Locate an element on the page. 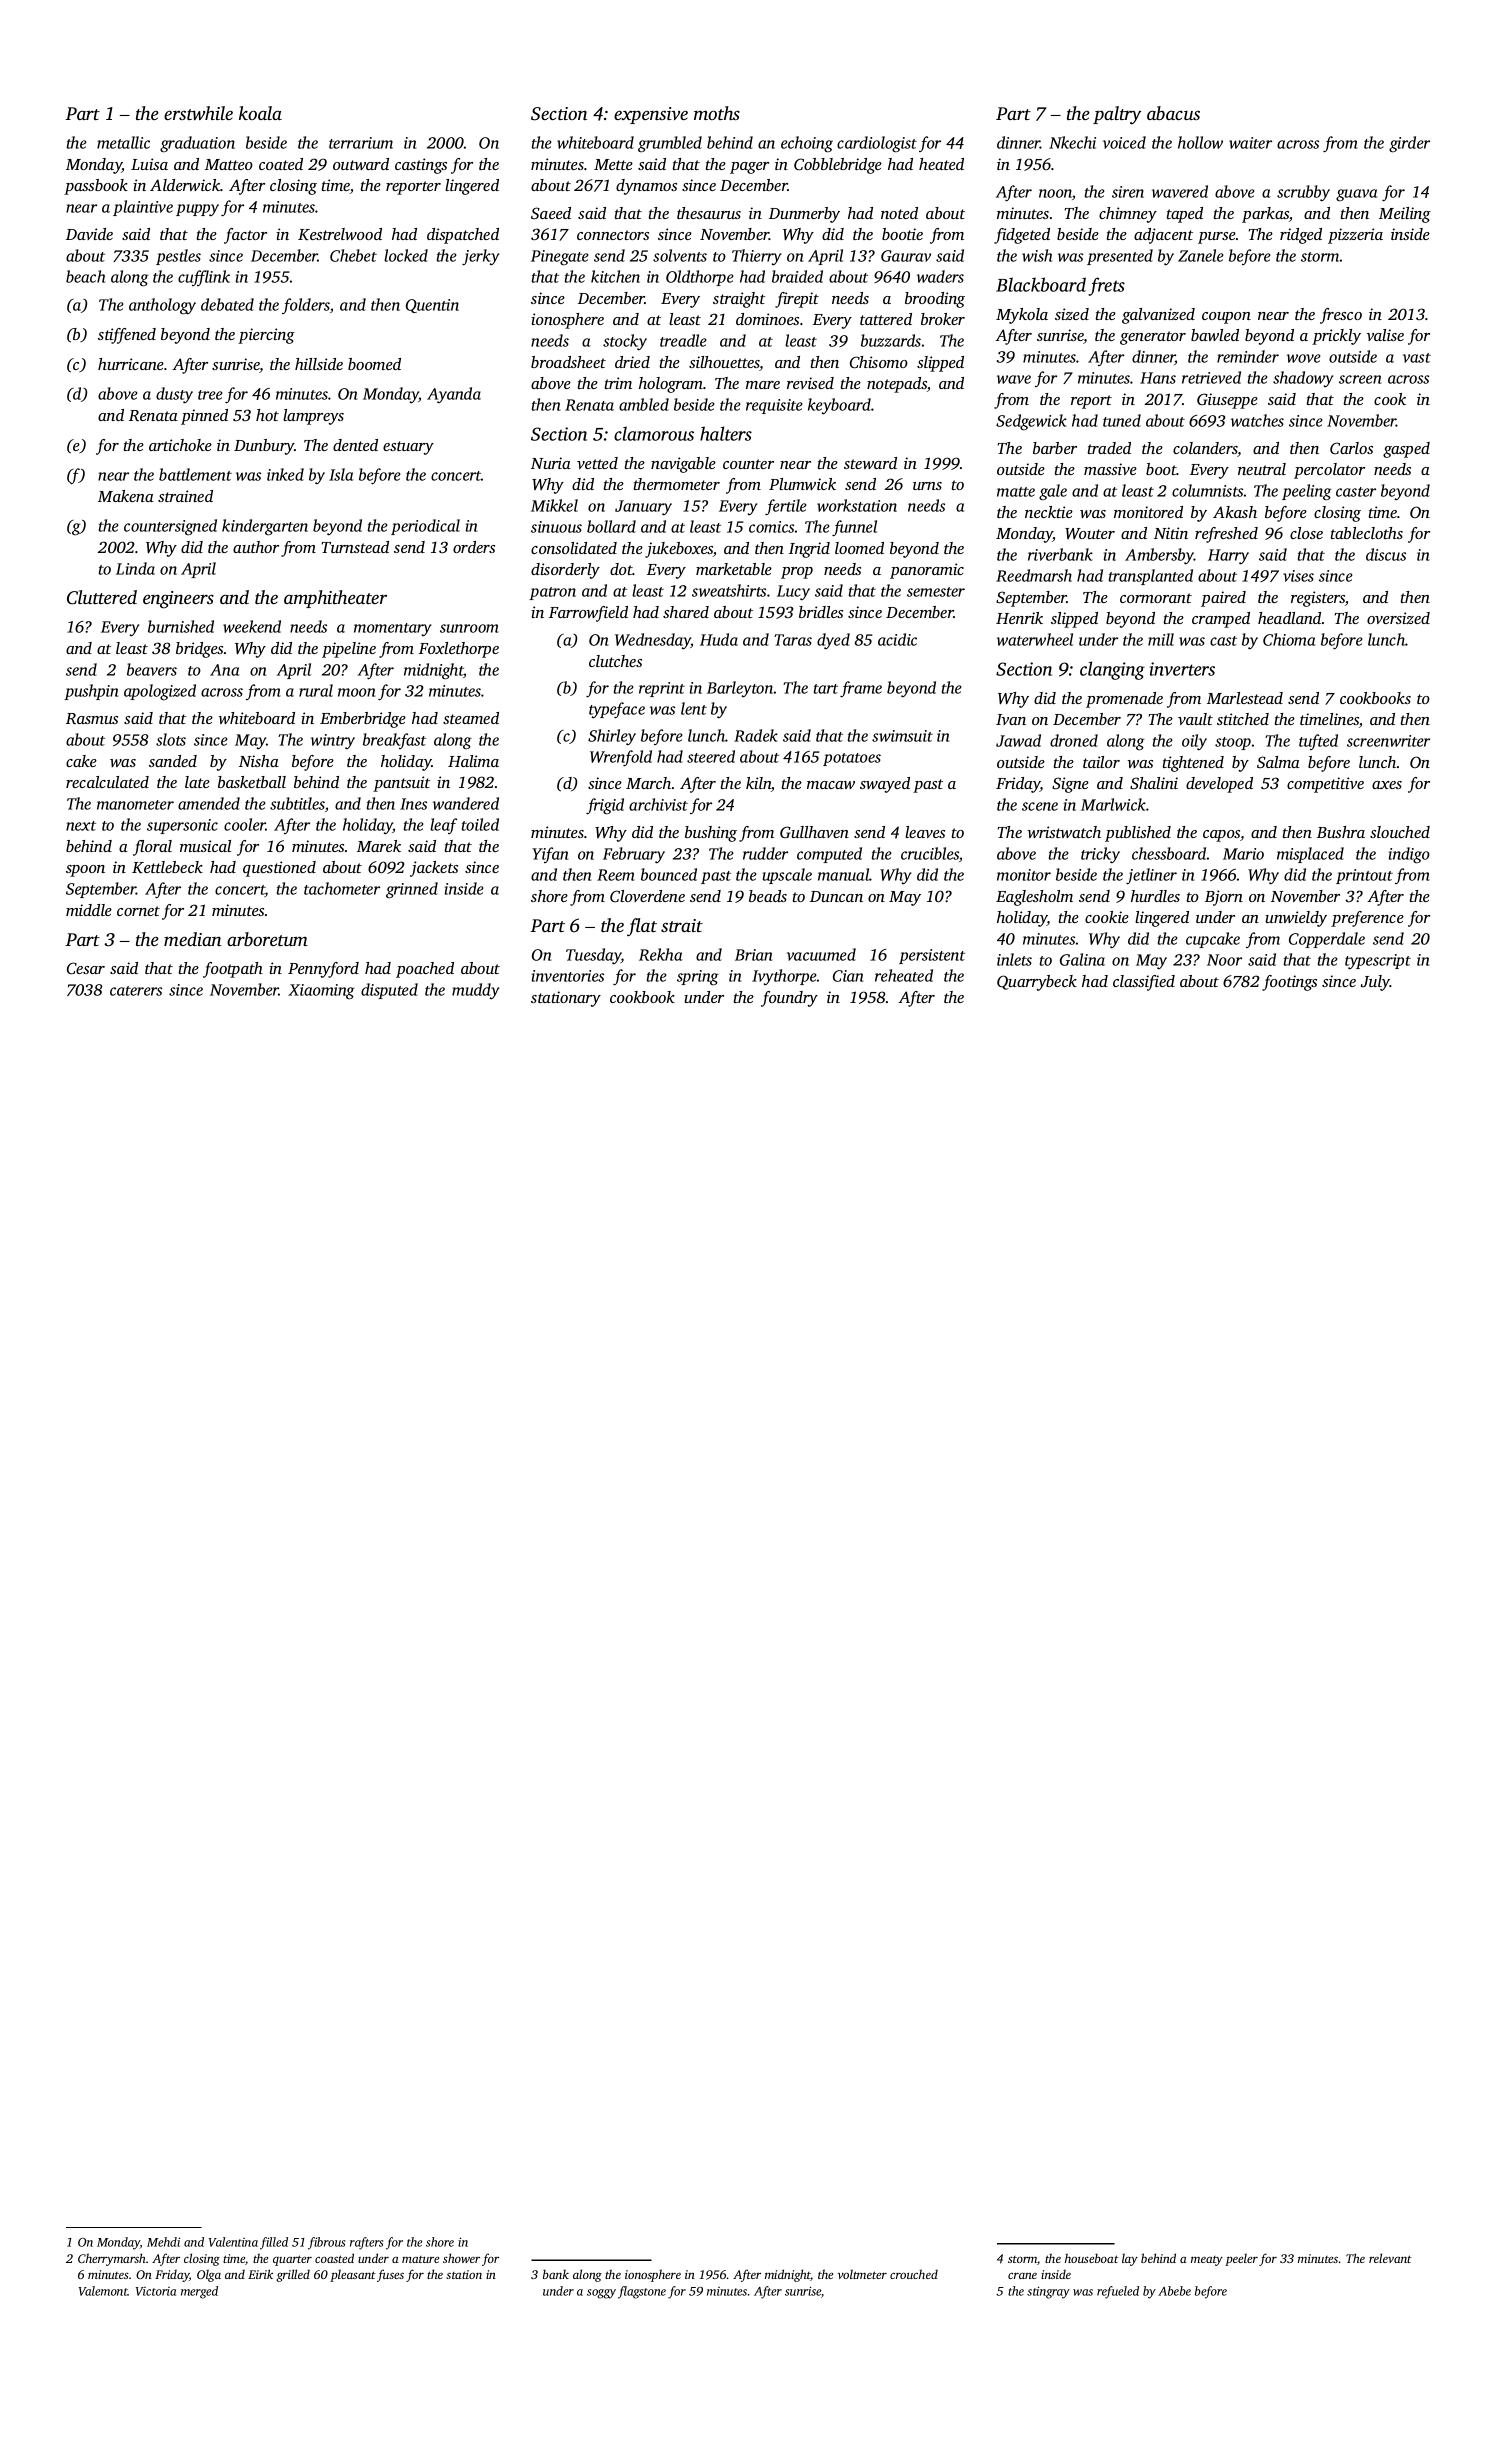  Mehdi is located at coordinates (163, 2242).
